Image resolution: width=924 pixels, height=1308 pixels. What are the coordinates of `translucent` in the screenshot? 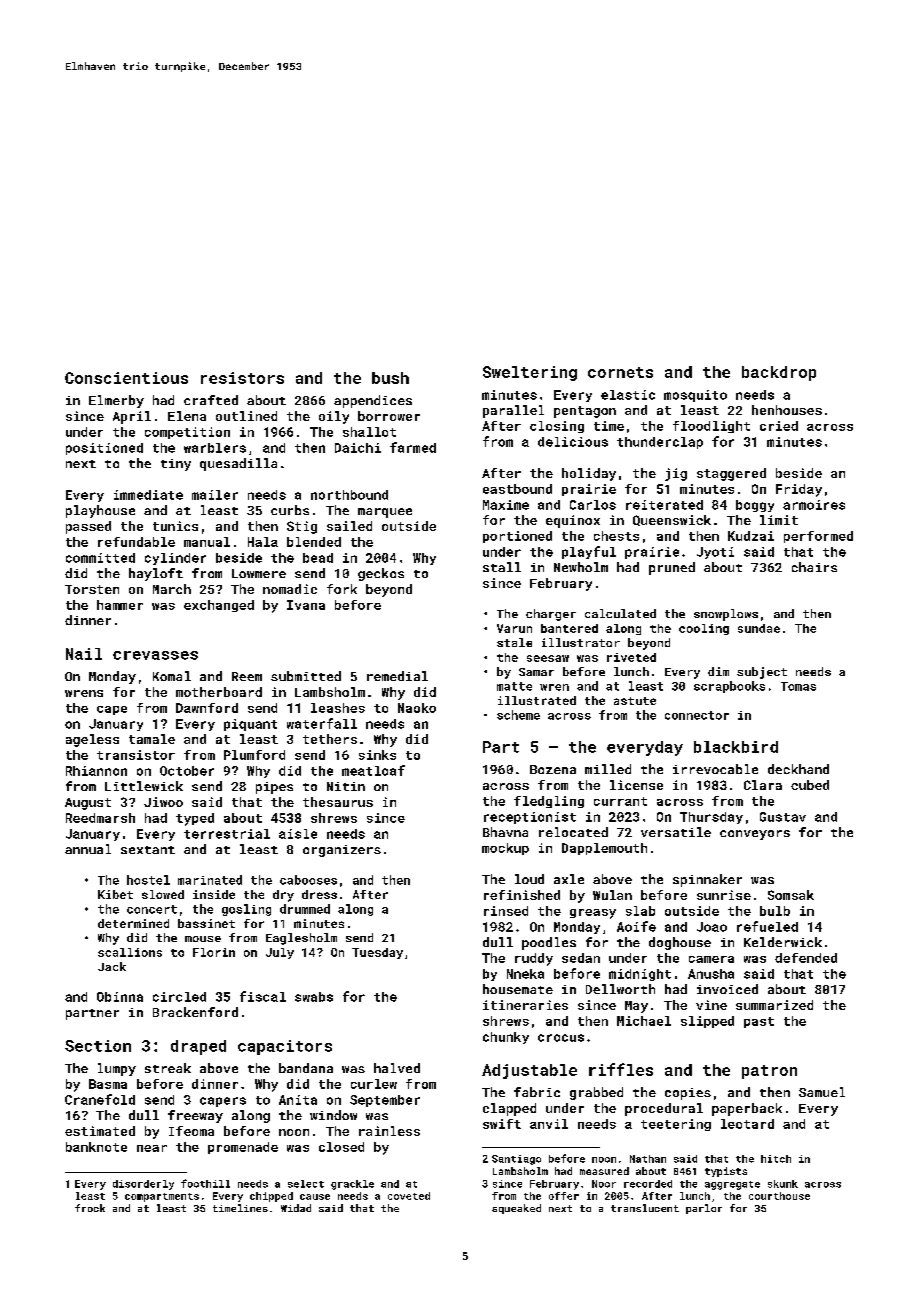 It's located at (645, 1208).
